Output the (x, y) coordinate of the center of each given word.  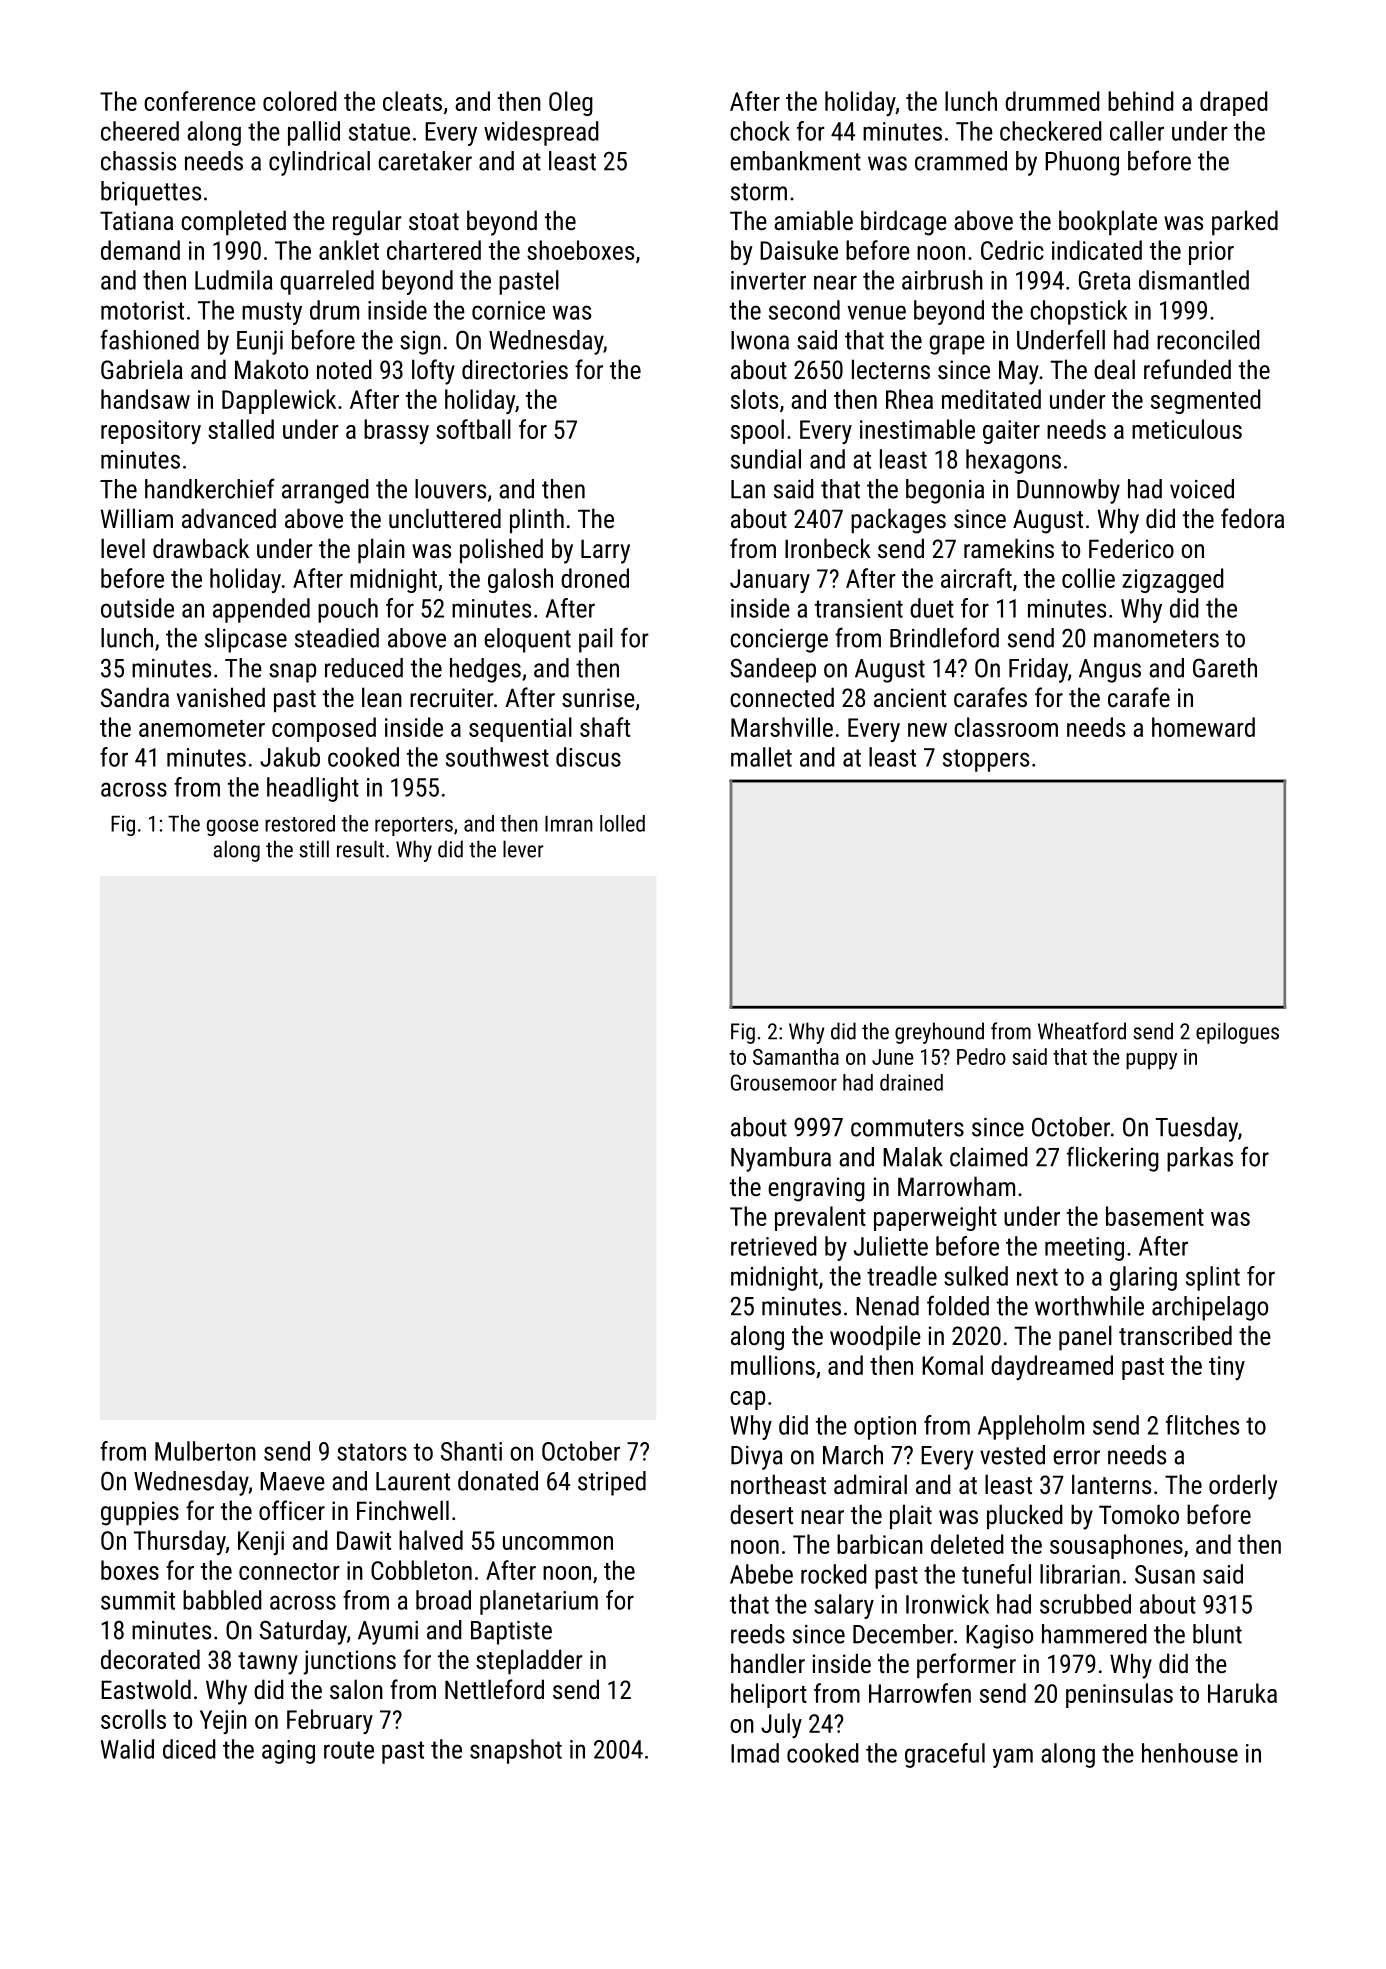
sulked (976, 1276)
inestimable (917, 429)
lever (523, 849)
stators (372, 1452)
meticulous (1187, 429)
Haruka (1242, 1693)
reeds (758, 1634)
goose (232, 827)
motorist (142, 310)
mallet (761, 757)
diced (189, 1749)
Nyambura (781, 1159)
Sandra (135, 697)
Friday (1038, 670)
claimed (989, 1157)
